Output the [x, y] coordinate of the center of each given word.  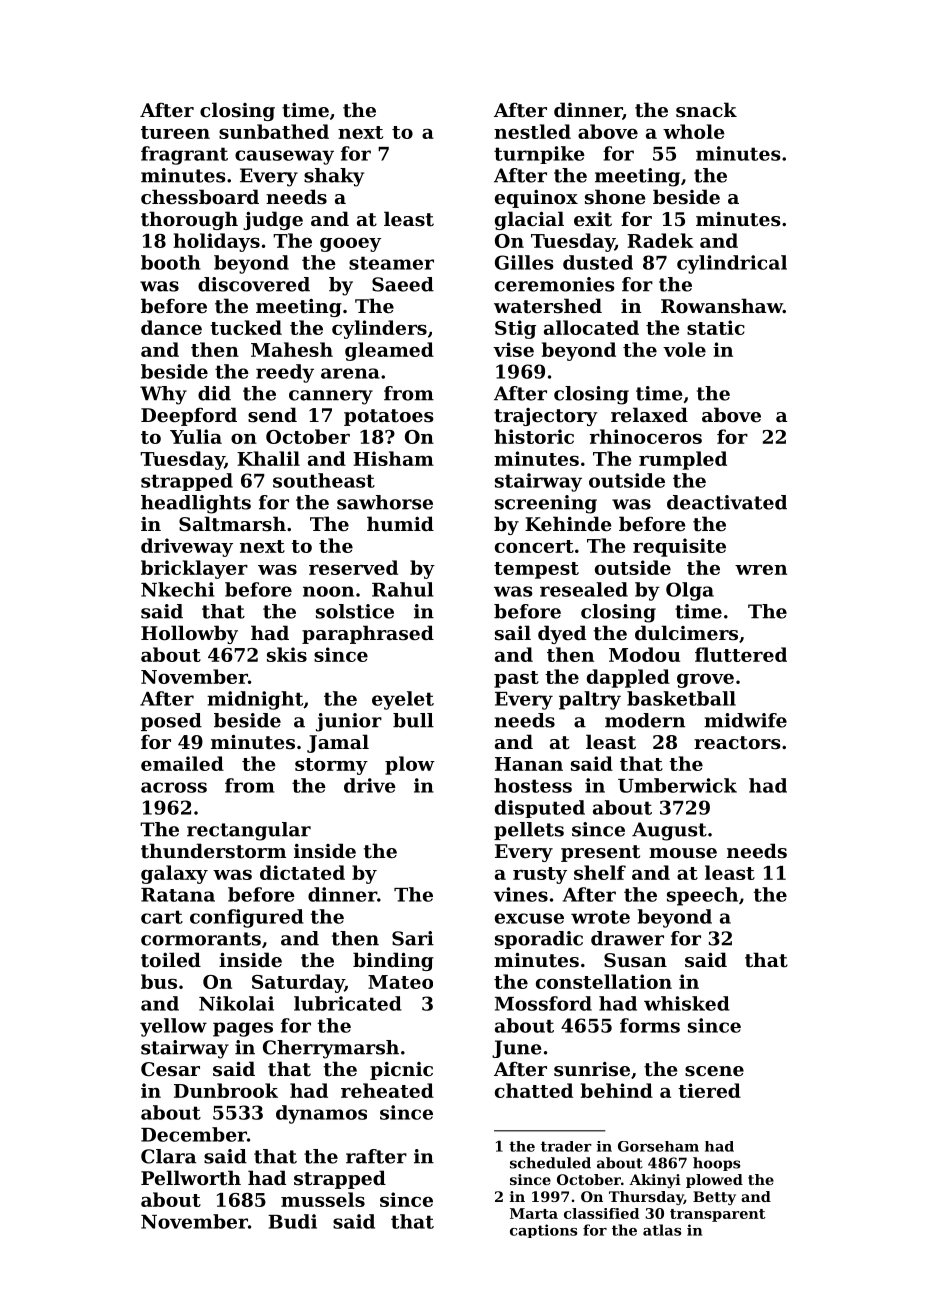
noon [328, 591]
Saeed [403, 284]
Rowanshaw [722, 306]
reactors [737, 743]
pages [243, 1029]
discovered [254, 284]
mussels [323, 1199]
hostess [533, 785]
